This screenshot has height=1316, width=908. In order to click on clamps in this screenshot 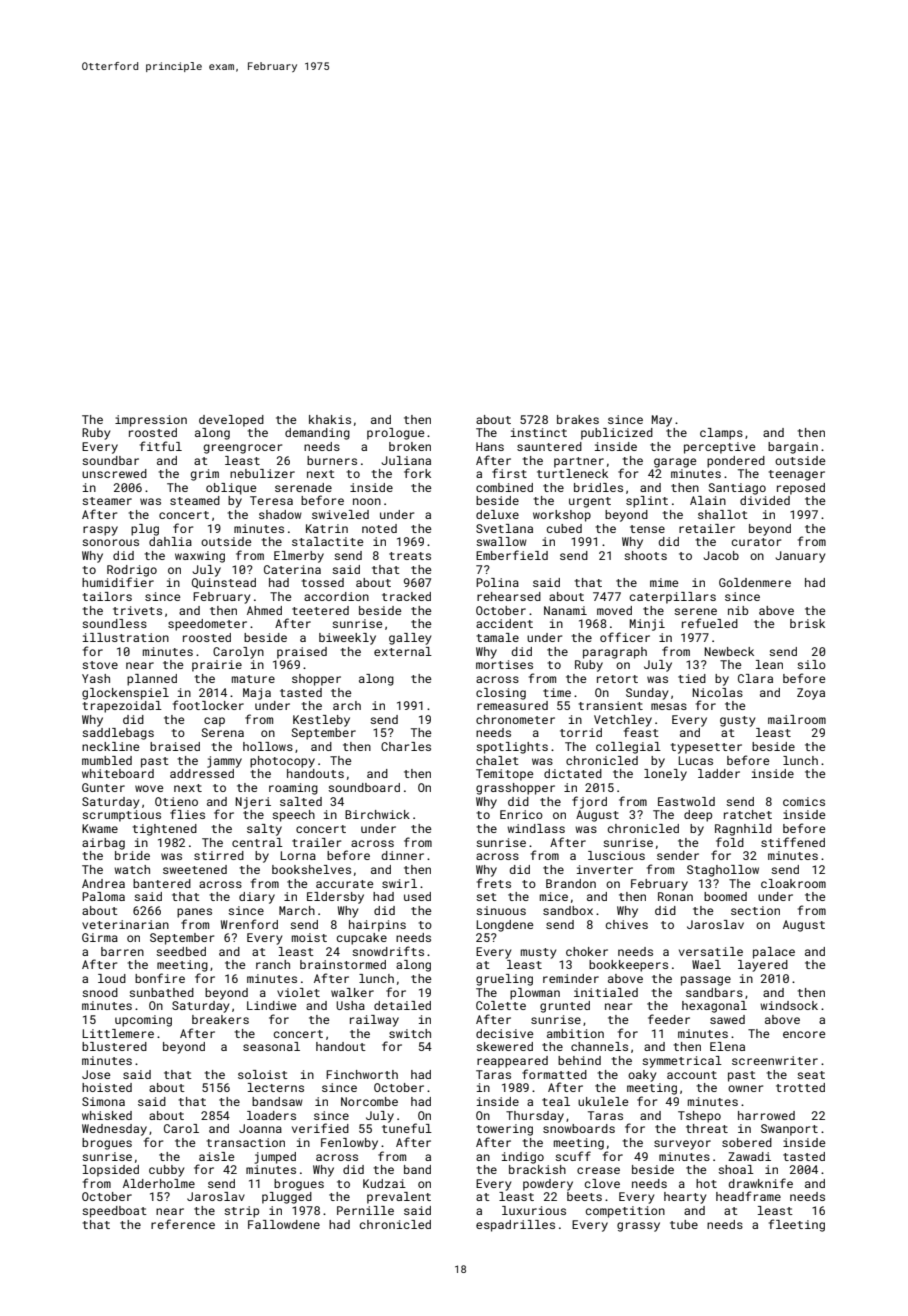, I will do `click(721, 434)`.
